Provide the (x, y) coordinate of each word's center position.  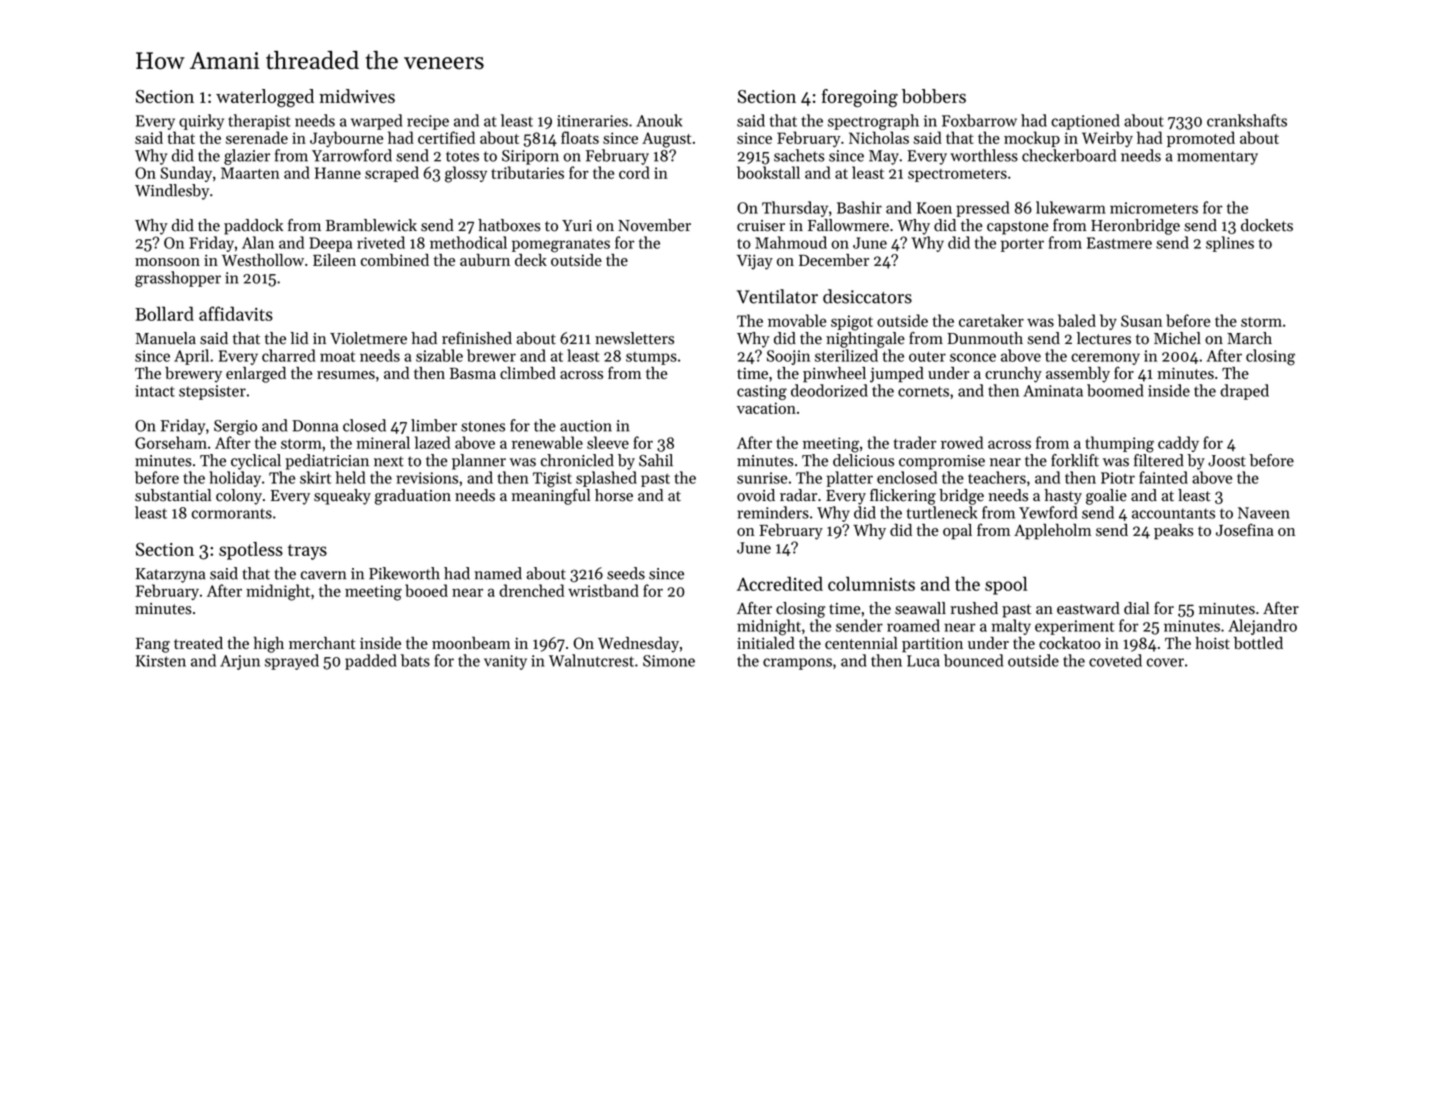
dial (1136, 608)
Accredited (780, 583)
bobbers (934, 96)
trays (307, 552)
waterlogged (265, 98)
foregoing (860, 98)
